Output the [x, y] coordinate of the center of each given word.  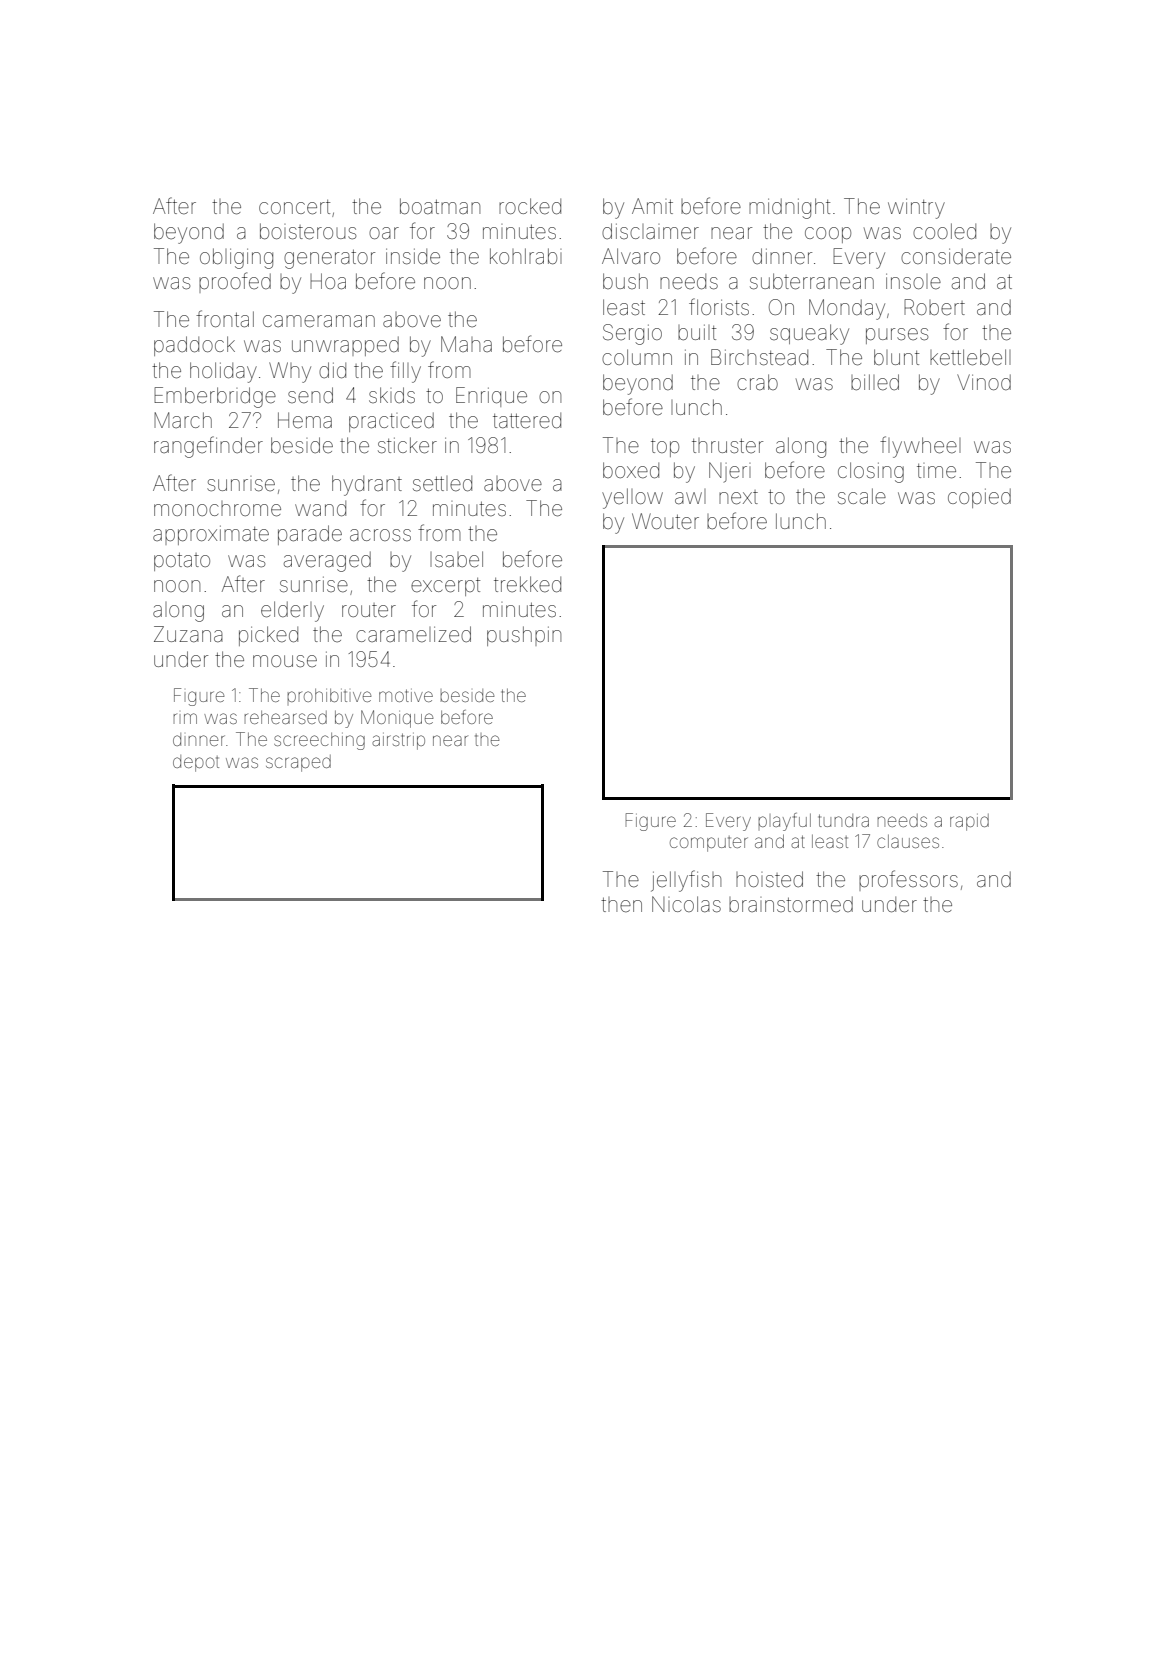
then [621, 904]
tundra [843, 820]
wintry [916, 208]
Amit [652, 206]
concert [294, 207]
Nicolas [686, 904]
